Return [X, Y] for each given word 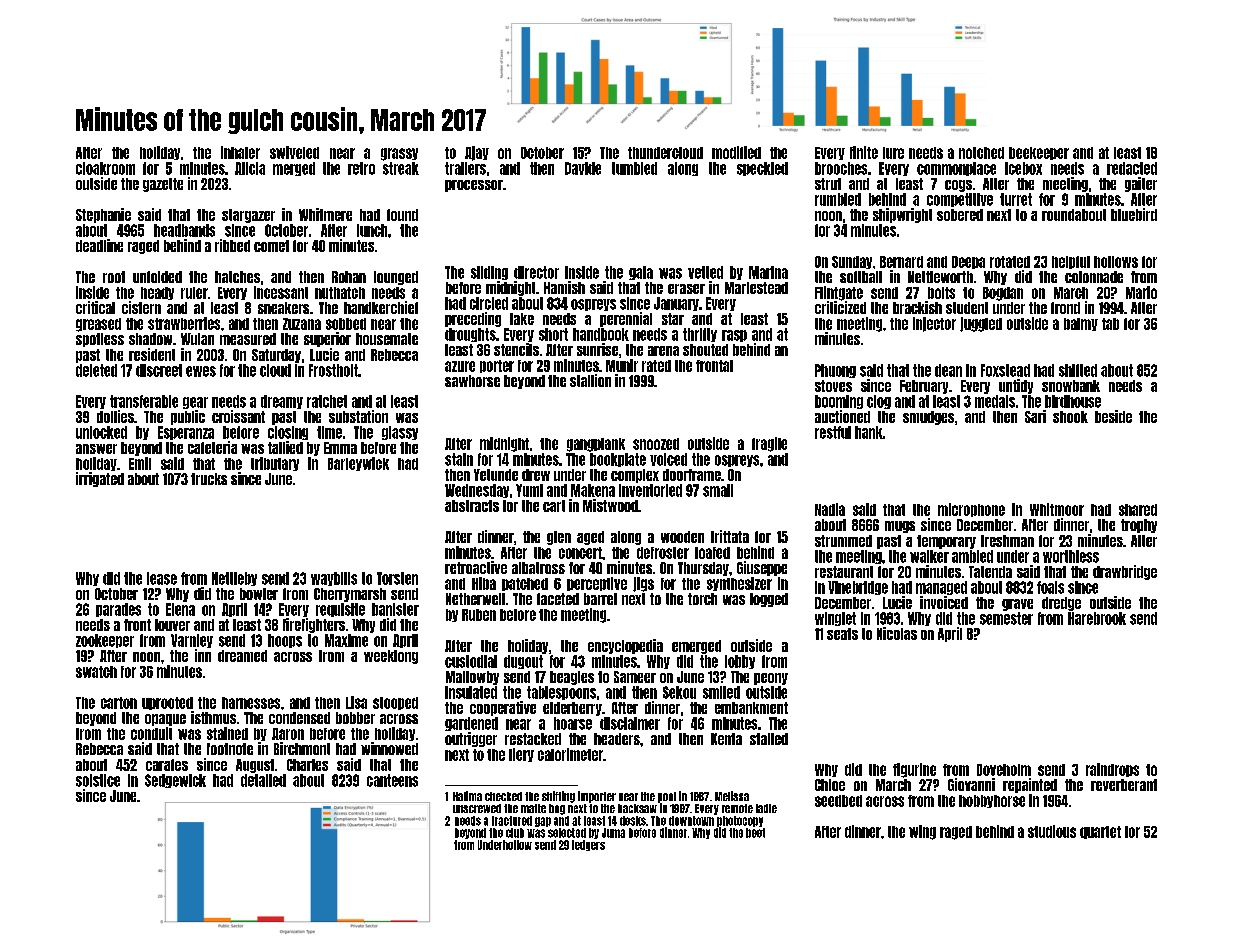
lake [522, 319]
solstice [98, 780]
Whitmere [325, 214]
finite [864, 152]
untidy [1016, 386]
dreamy [282, 402]
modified [736, 152]
